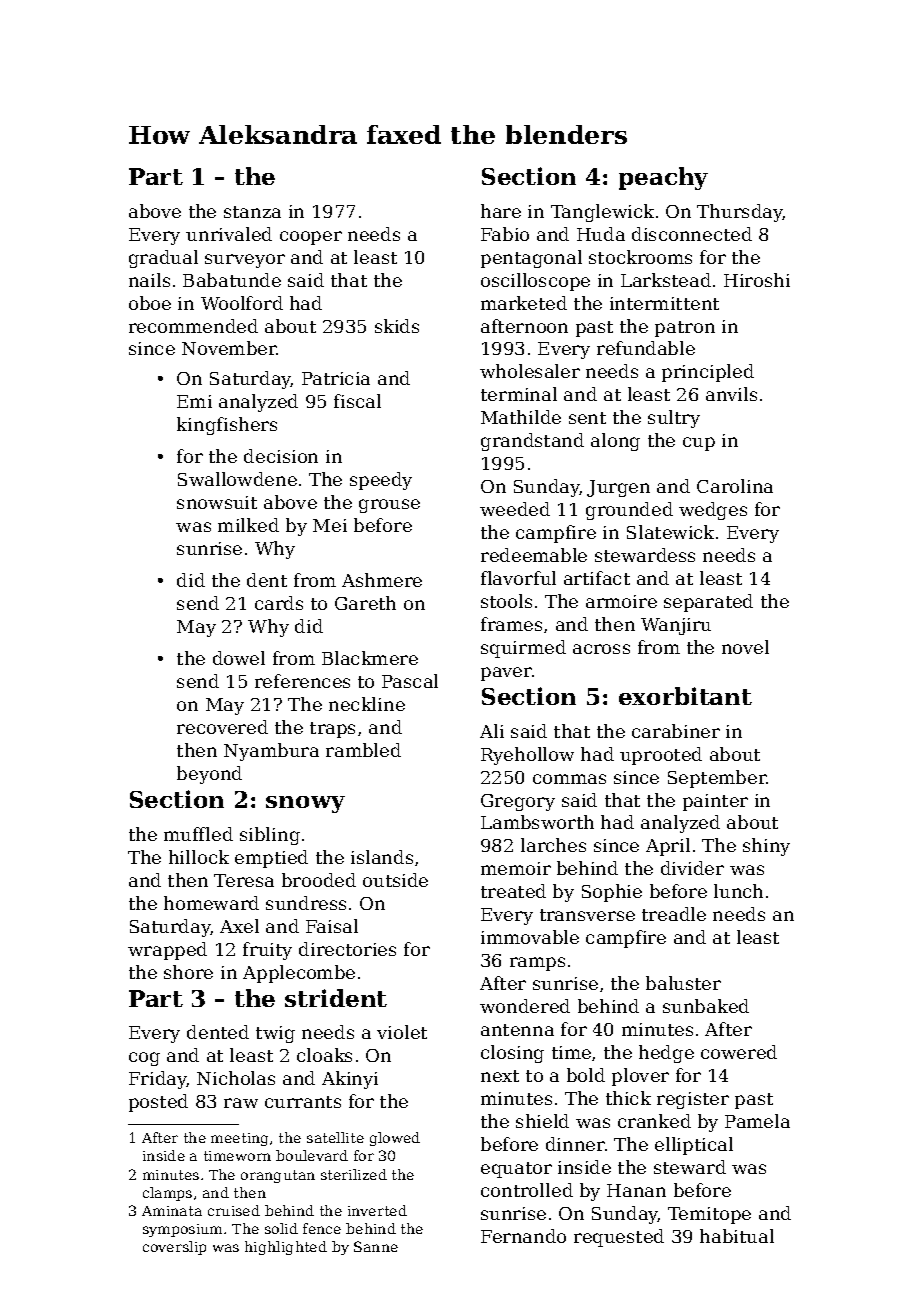 The image size is (924, 1314). I want to click on weeded, so click(515, 509).
